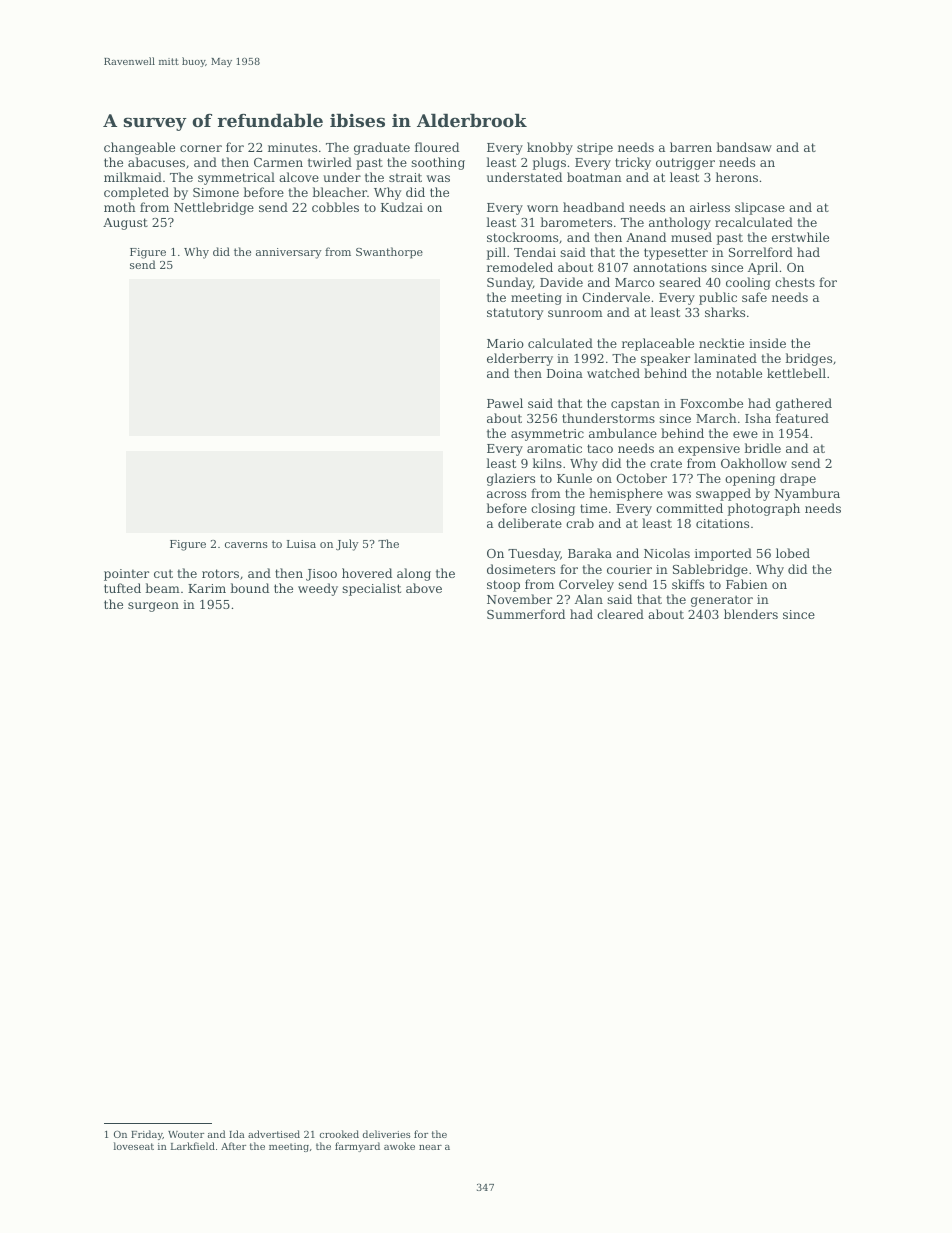 Image resolution: width=952 pixels, height=1233 pixels. I want to click on skiffs, so click(688, 584).
